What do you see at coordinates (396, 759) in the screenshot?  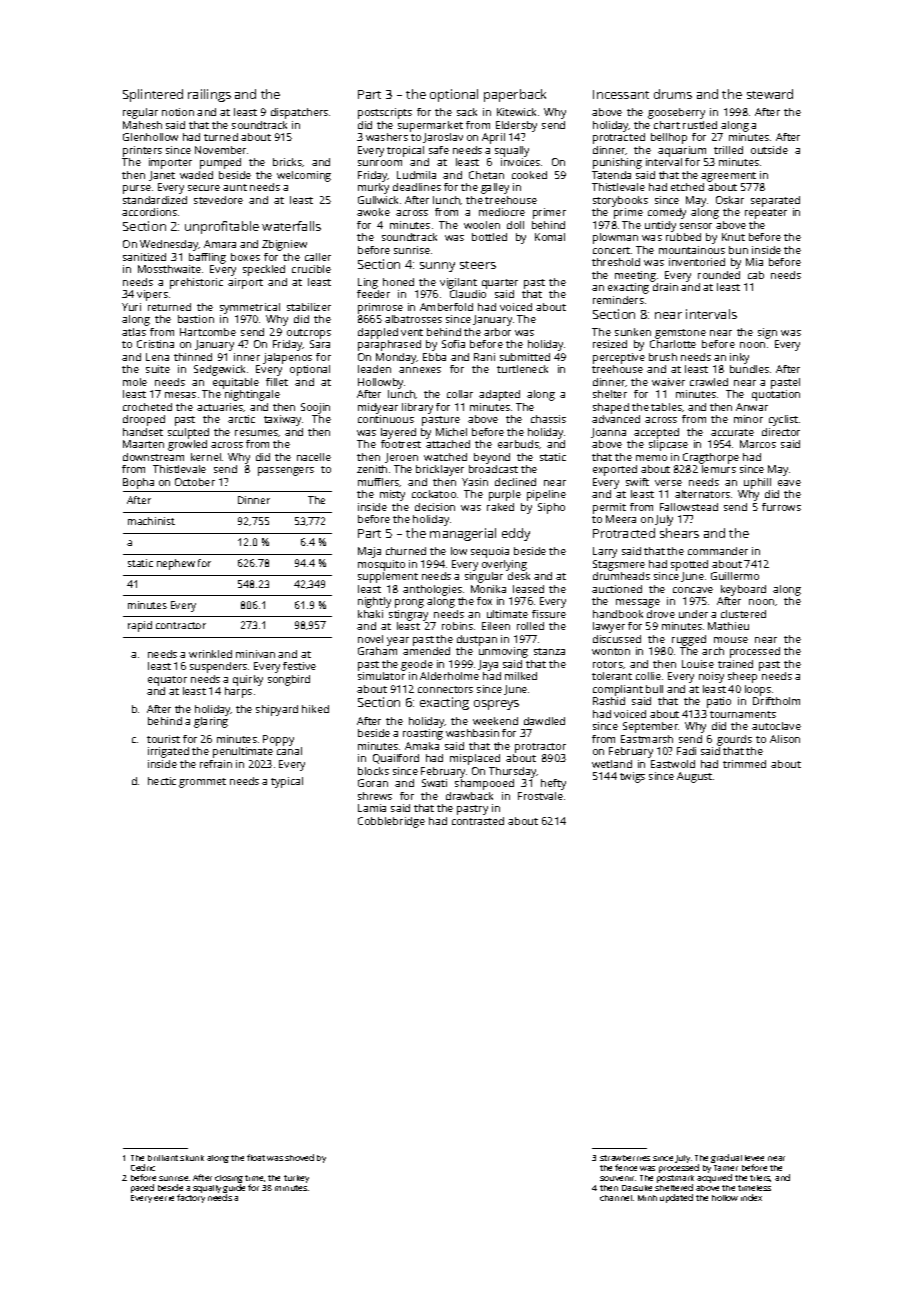 I see `Quailford` at bounding box center [396, 759].
